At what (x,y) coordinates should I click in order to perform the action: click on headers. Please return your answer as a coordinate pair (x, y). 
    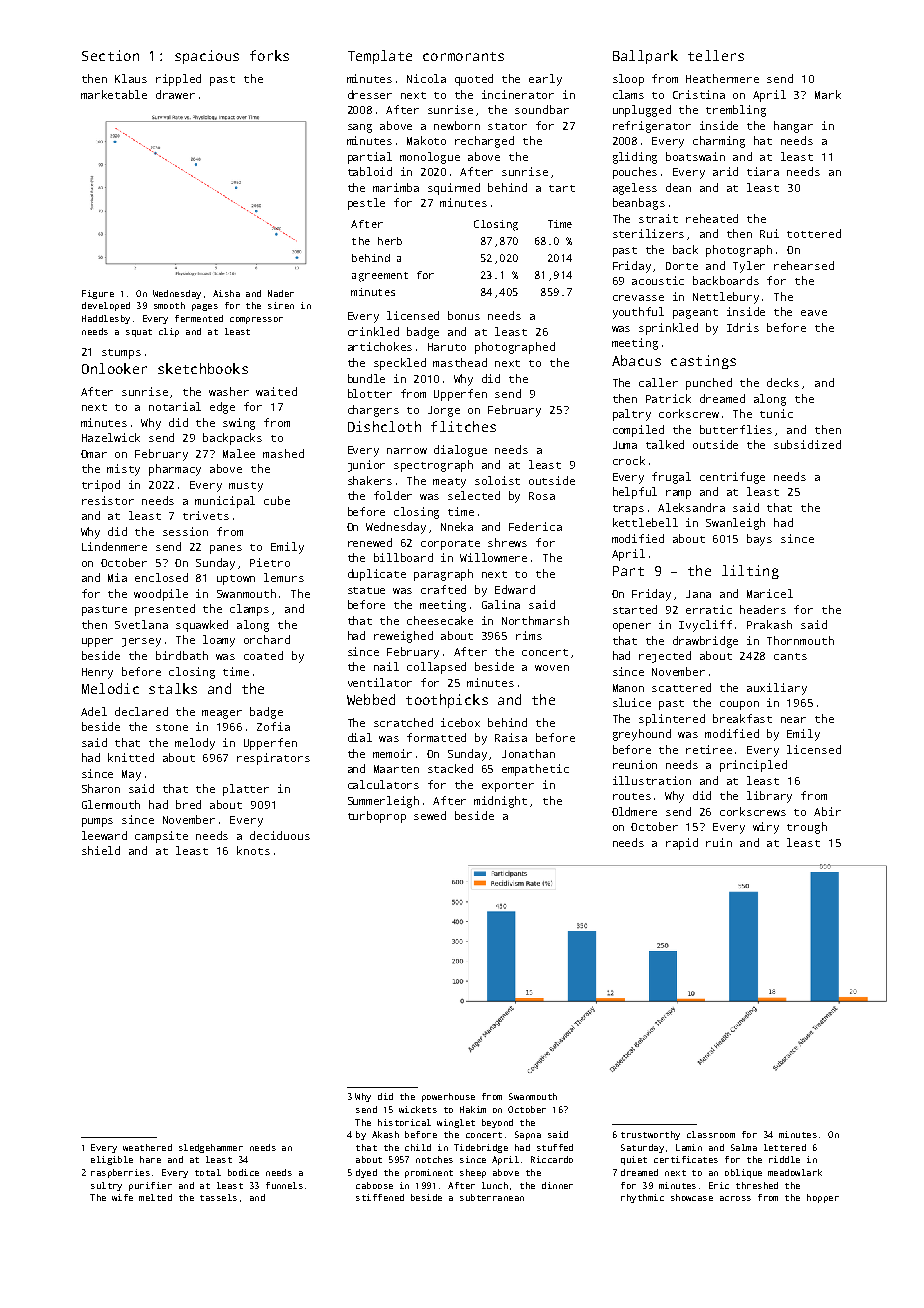
    Looking at the image, I should click on (763, 609).
